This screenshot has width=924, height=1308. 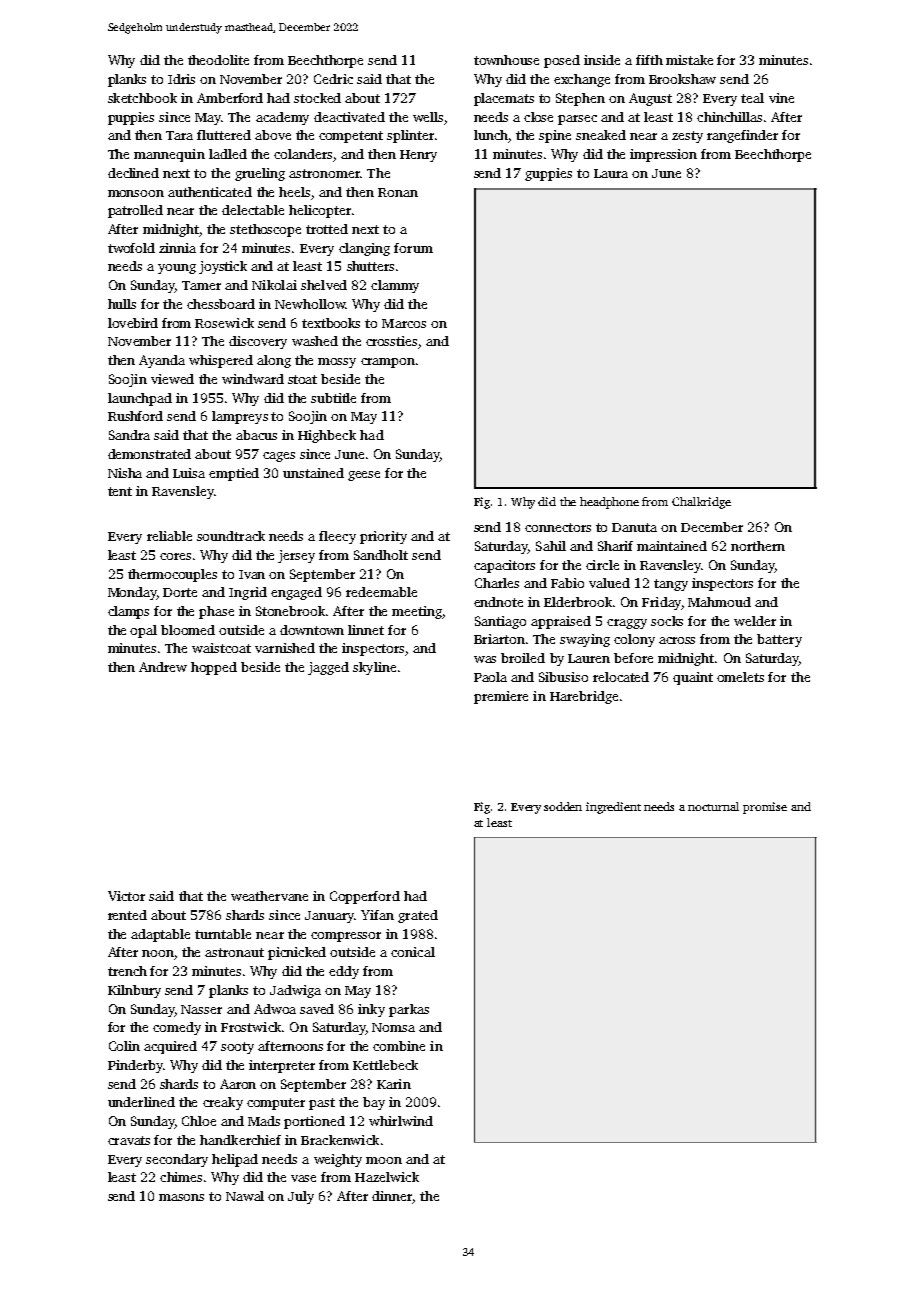 I want to click on guppies, so click(x=548, y=174).
